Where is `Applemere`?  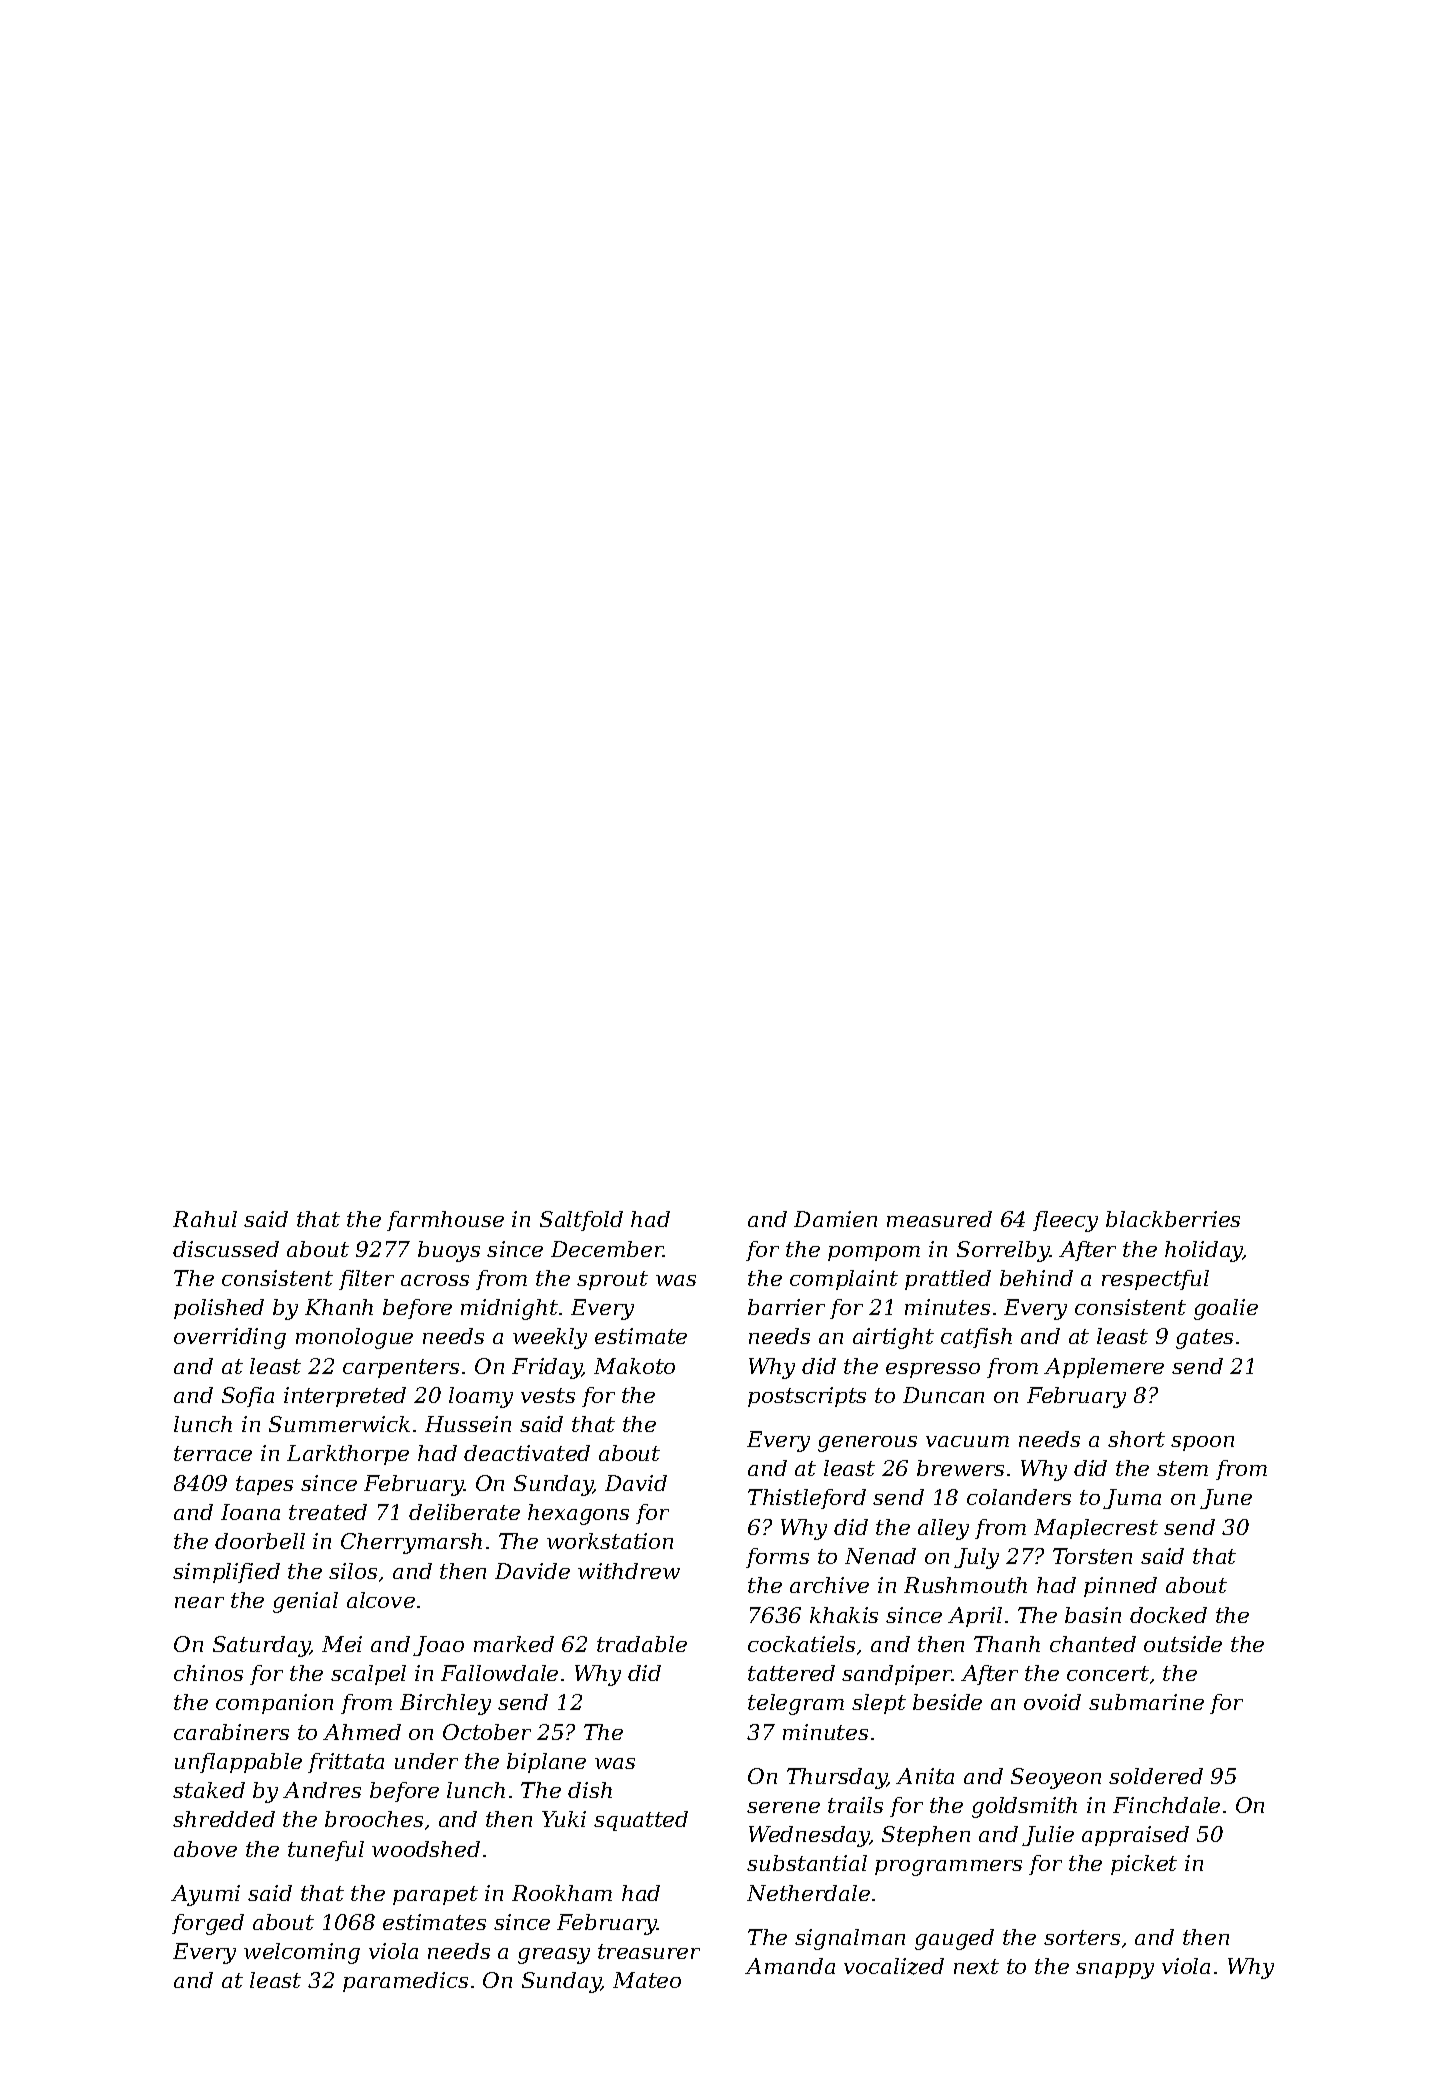
Applemere is located at coordinates (1104, 1368).
